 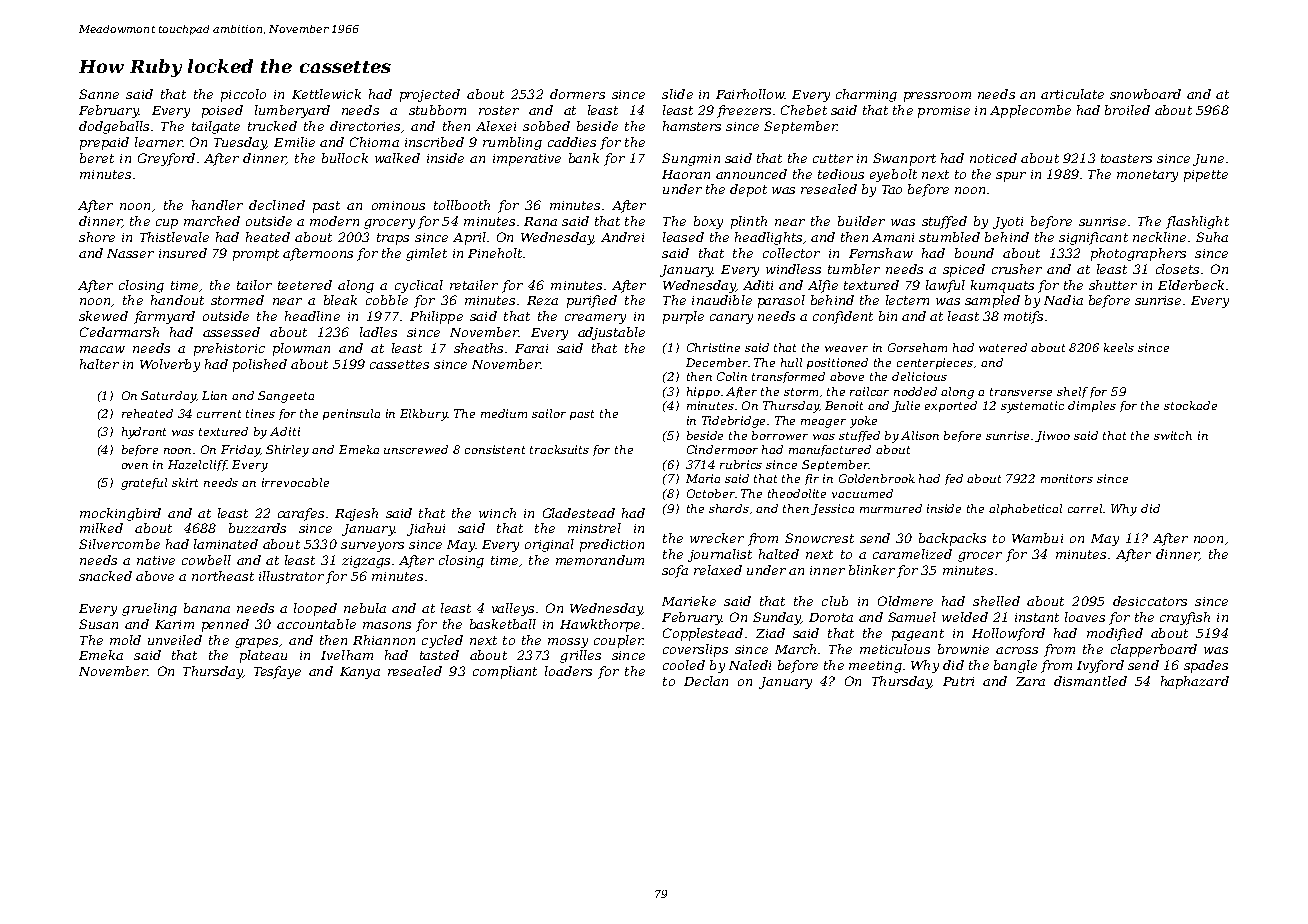 What do you see at coordinates (478, 348) in the image?
I see `sheaths` at bounding box center [478, 348].
